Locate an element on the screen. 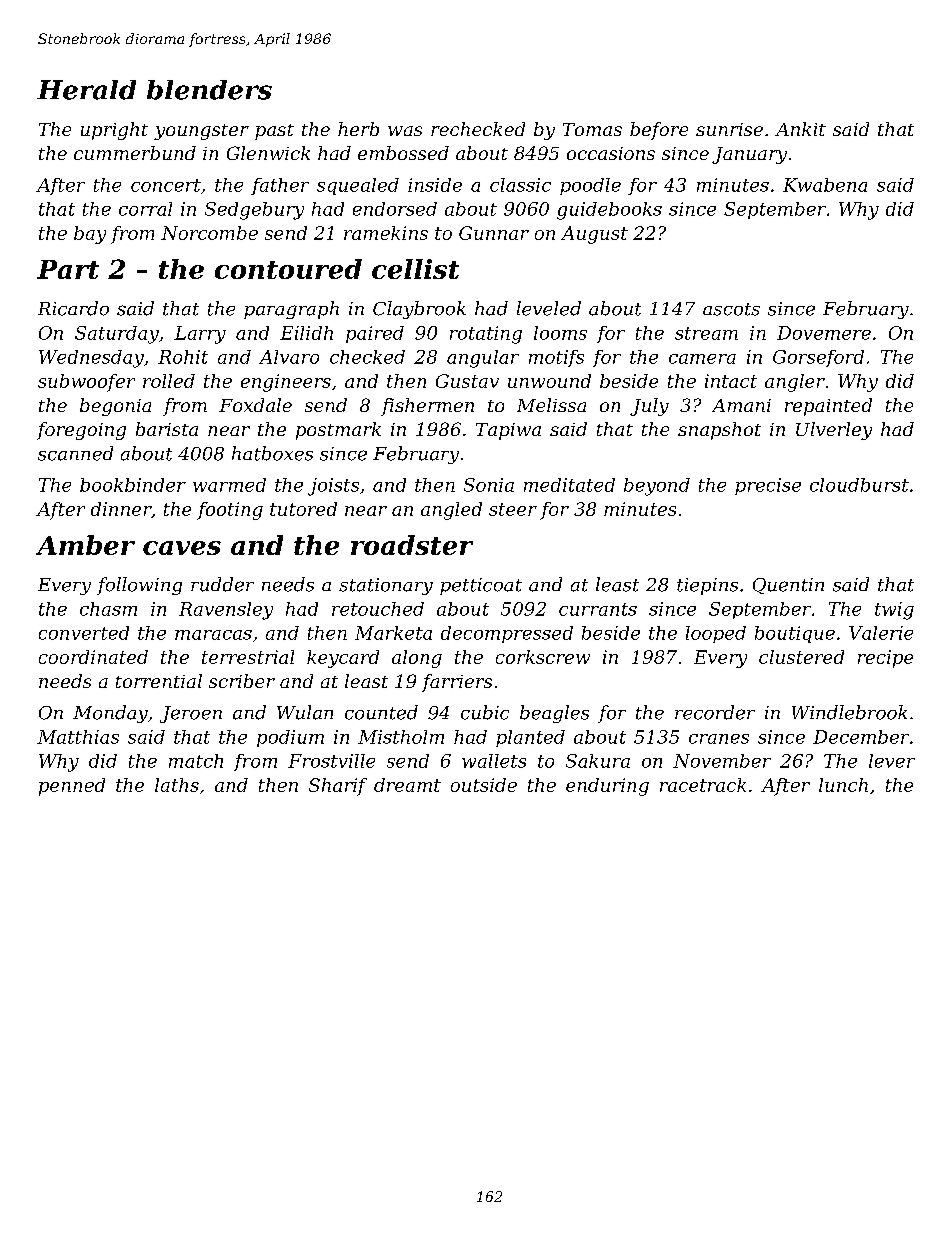 This screenshot has width=952, height=1233. blenders is located at coordinates (209, 90).
